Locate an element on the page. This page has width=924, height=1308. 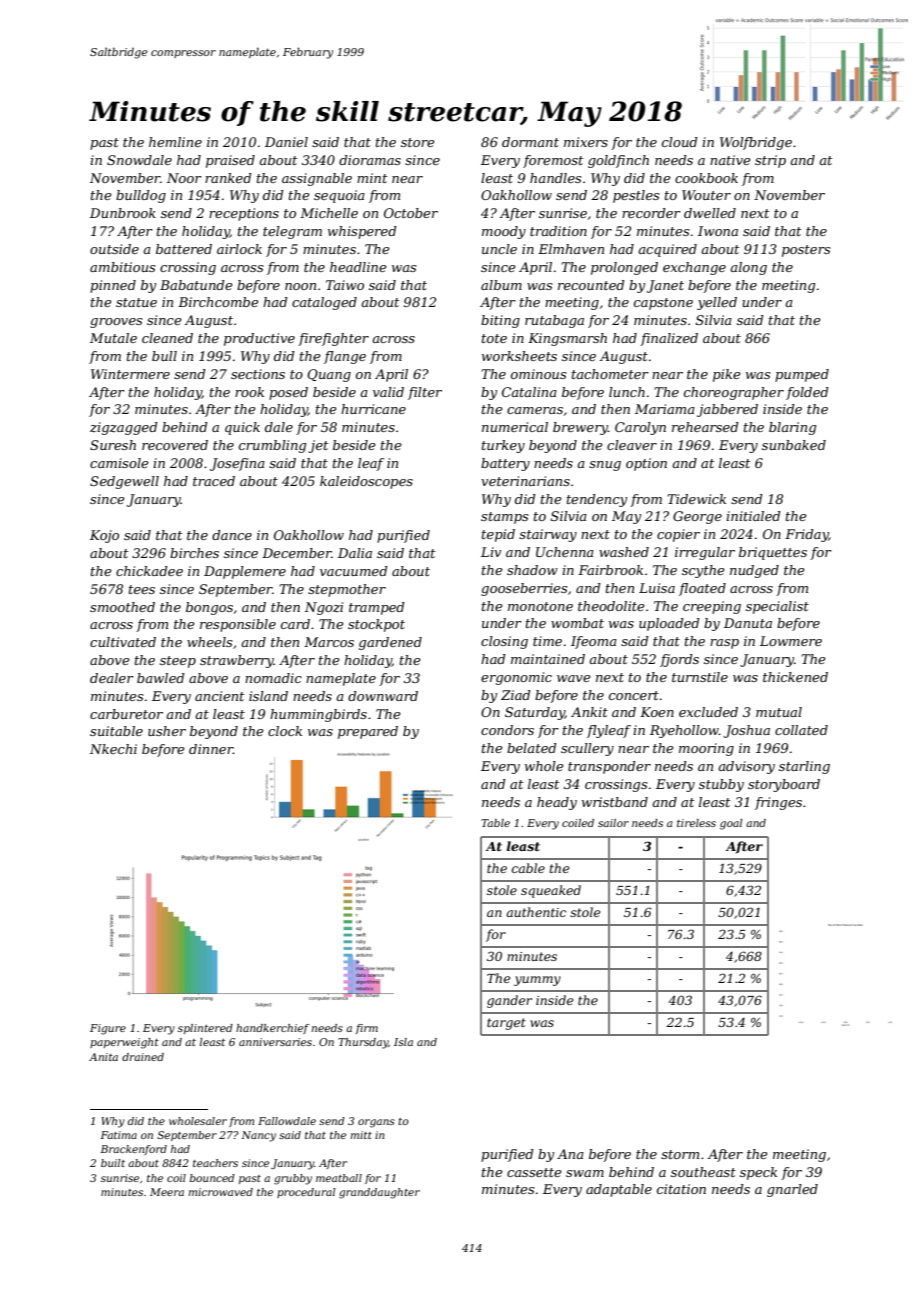
carburetor is located at coordinates (126, 714).
